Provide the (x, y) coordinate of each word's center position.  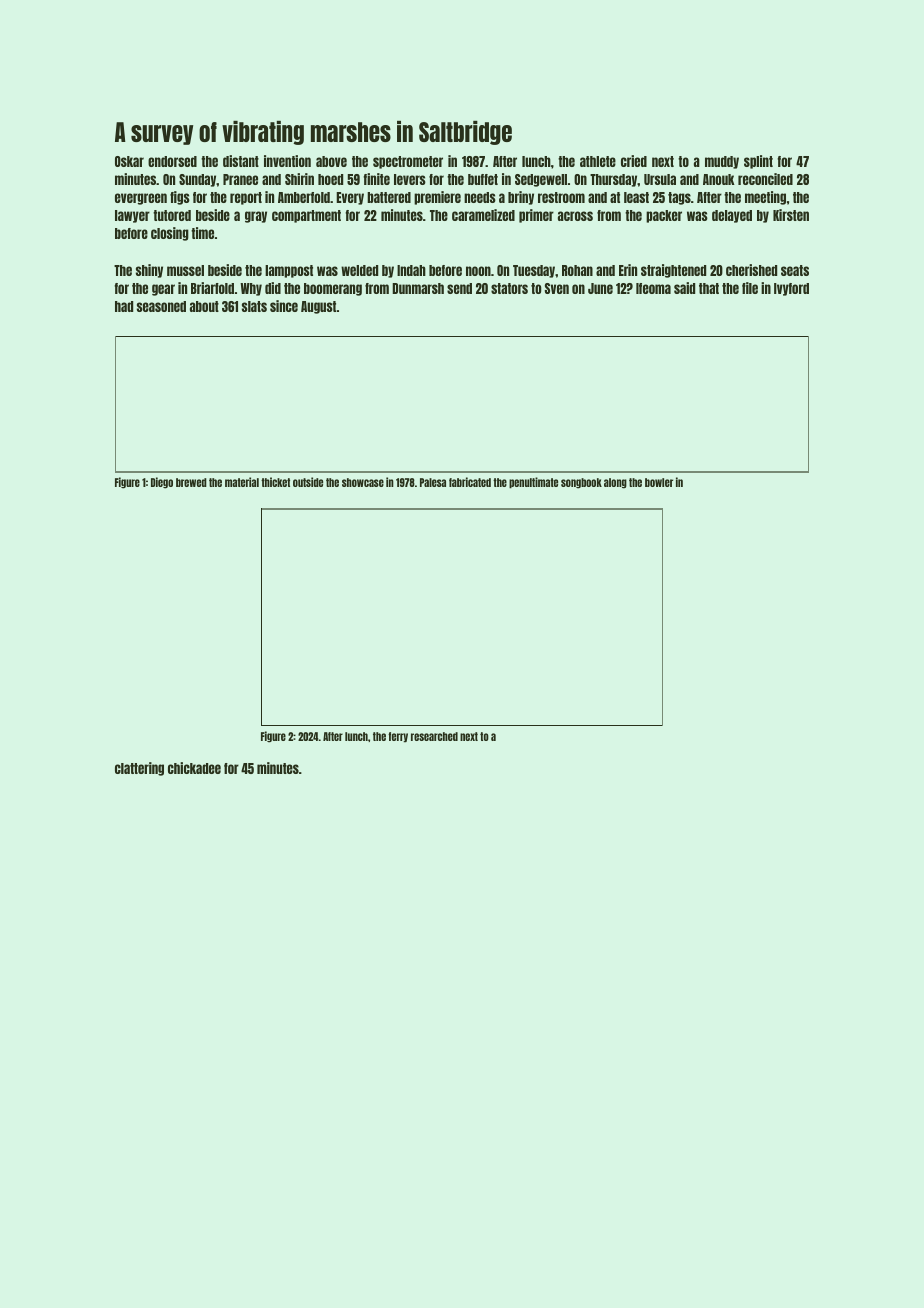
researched (434, 736)
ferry (398, 737)
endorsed (172, 161)
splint (758, 162)
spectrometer (408, 162)
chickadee (194, 768)
